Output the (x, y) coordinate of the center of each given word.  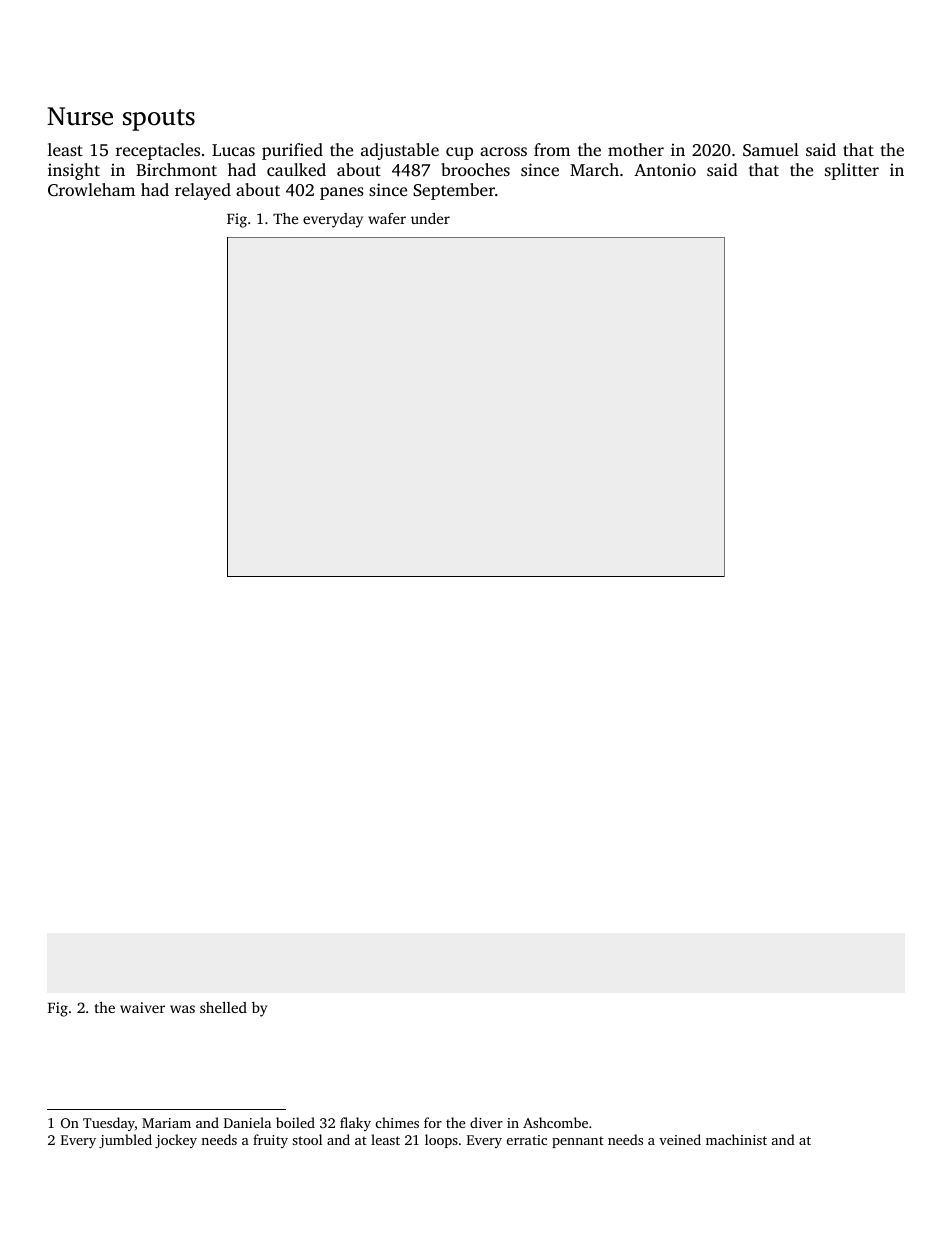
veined (680, 1139)
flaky (355, 1124)
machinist (736, 1139)
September (454, 191)
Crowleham (91, 189)
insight (74, 171)
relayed (203, 191)
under (430, 218)
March (594, 169)
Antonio (665, 169)
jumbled (125, 1141)
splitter (852, 171)
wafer (387, 218)
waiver (142, 1007)
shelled (223, 1007)
